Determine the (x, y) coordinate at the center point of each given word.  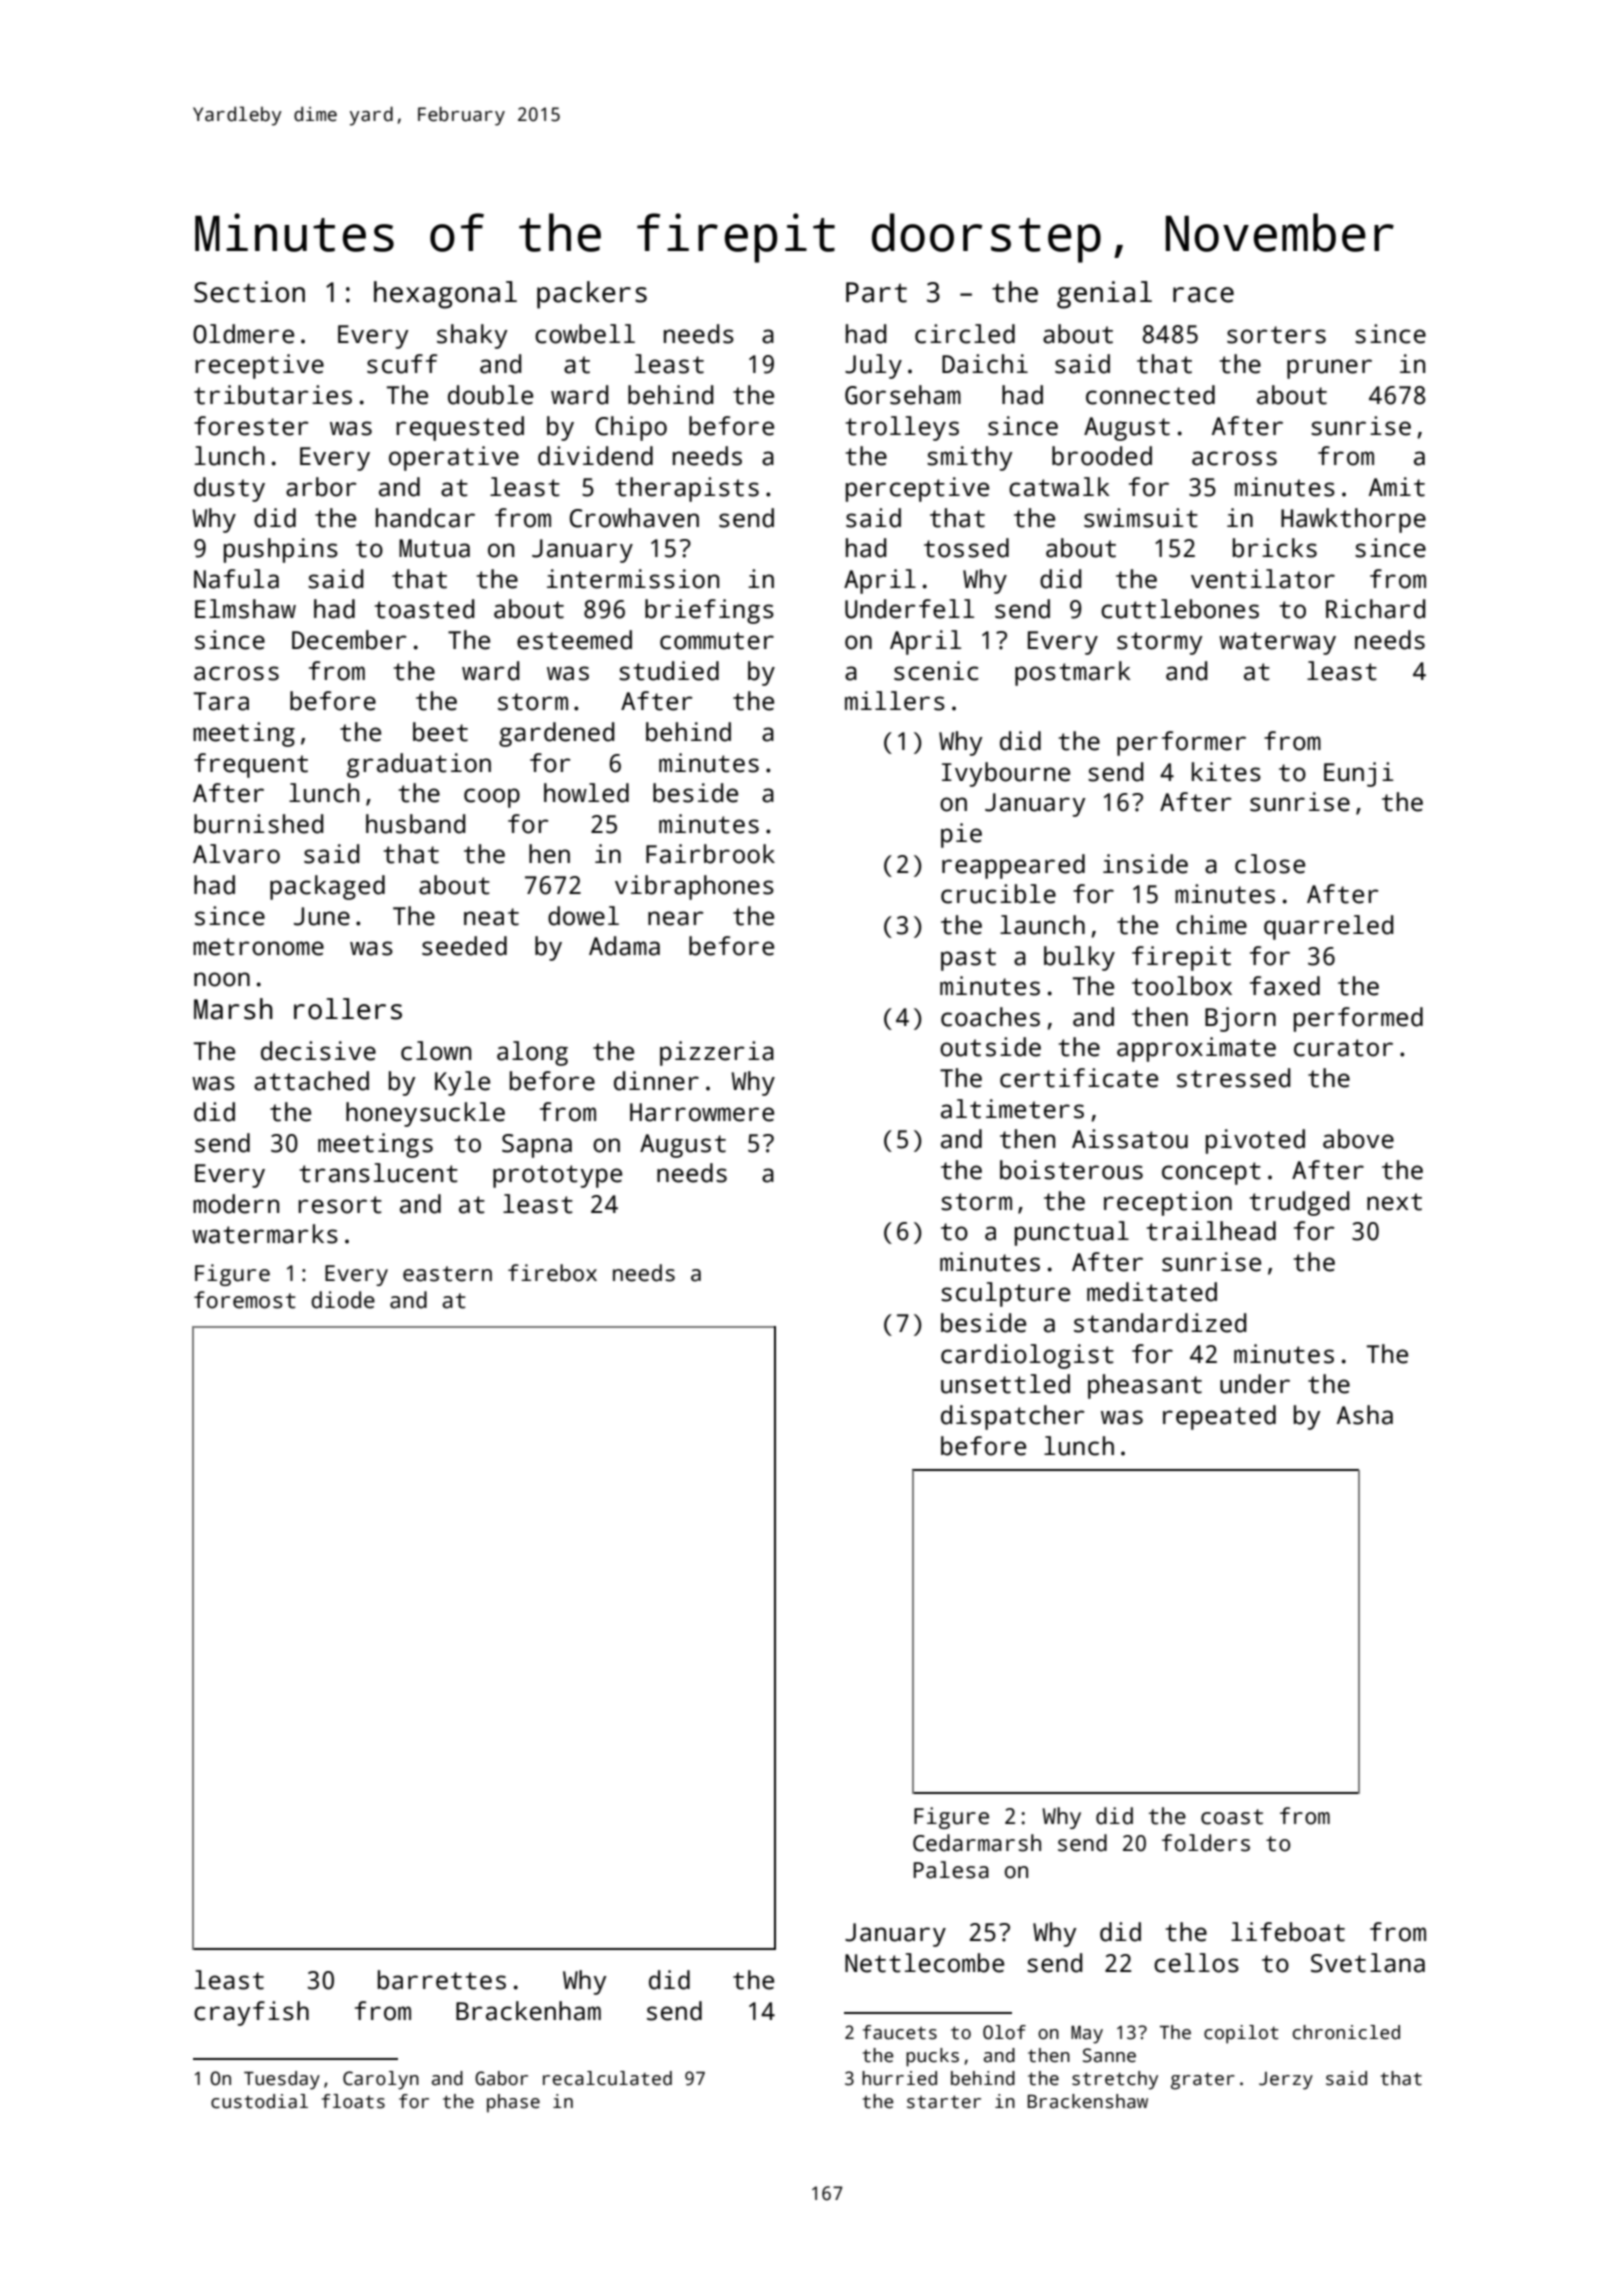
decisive (318, 1051)
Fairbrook (710, 854)
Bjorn (1240, 1019)
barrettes (442, 1980)
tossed (966, 548)
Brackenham (528, 2011)
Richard (1375, 609)
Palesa (951, 1870)
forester (251, 426)
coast (1232, 1817)
